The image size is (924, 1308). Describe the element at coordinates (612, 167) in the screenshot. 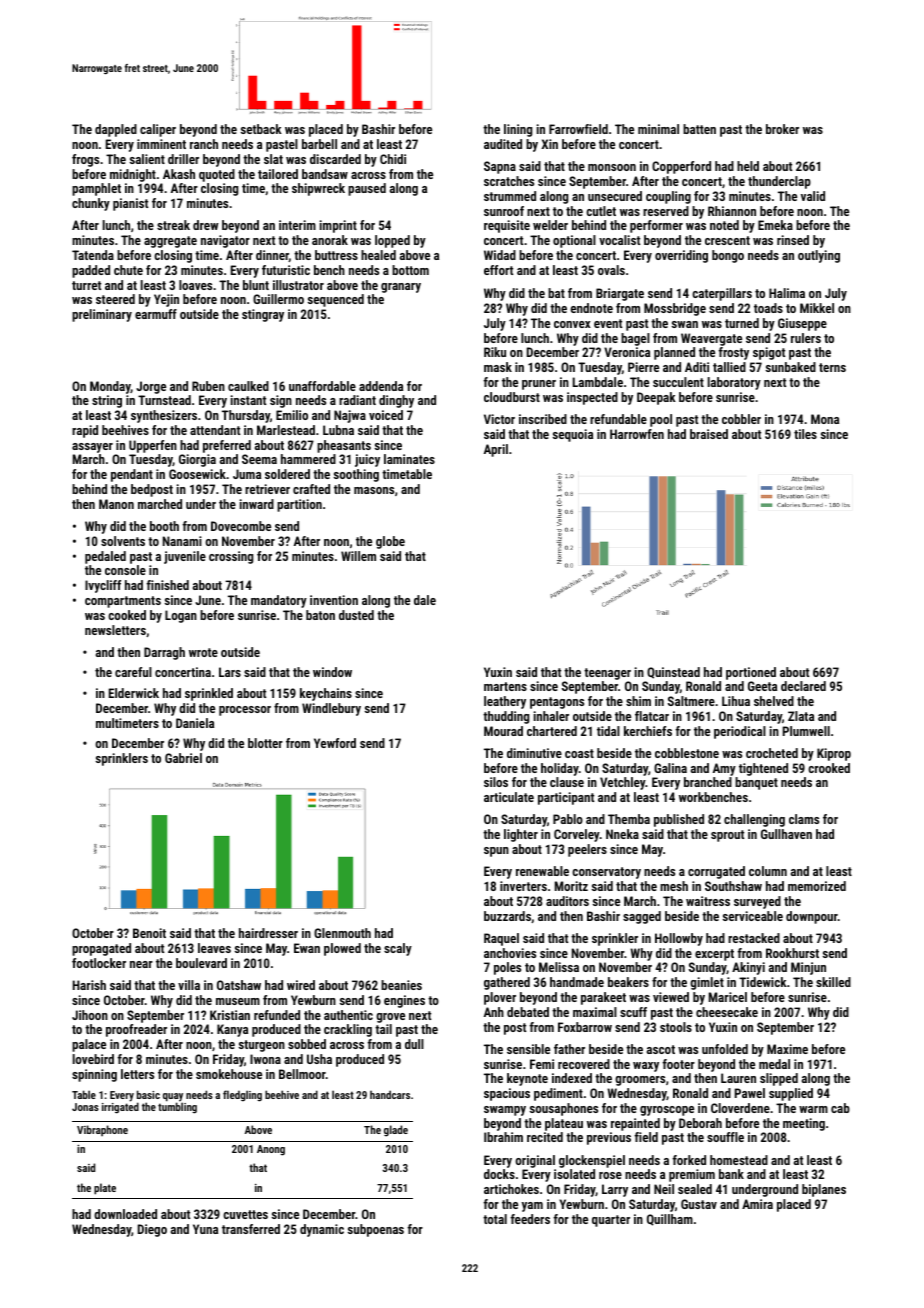

I see `monsoon` at that location.
